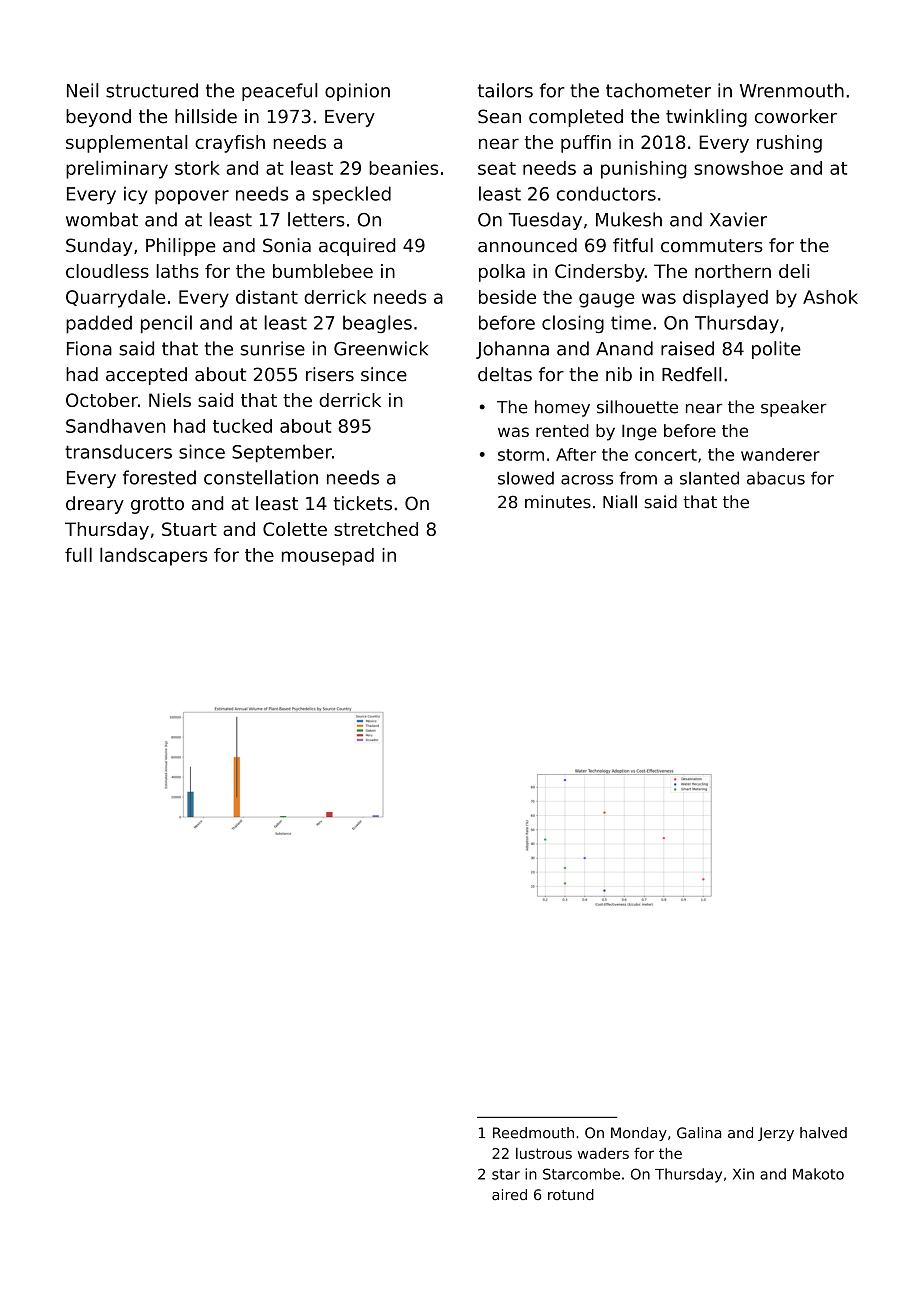  What do you see at coordinates (295, 529) in the image?
I see `Colette` at bounding box center [295, 529].
